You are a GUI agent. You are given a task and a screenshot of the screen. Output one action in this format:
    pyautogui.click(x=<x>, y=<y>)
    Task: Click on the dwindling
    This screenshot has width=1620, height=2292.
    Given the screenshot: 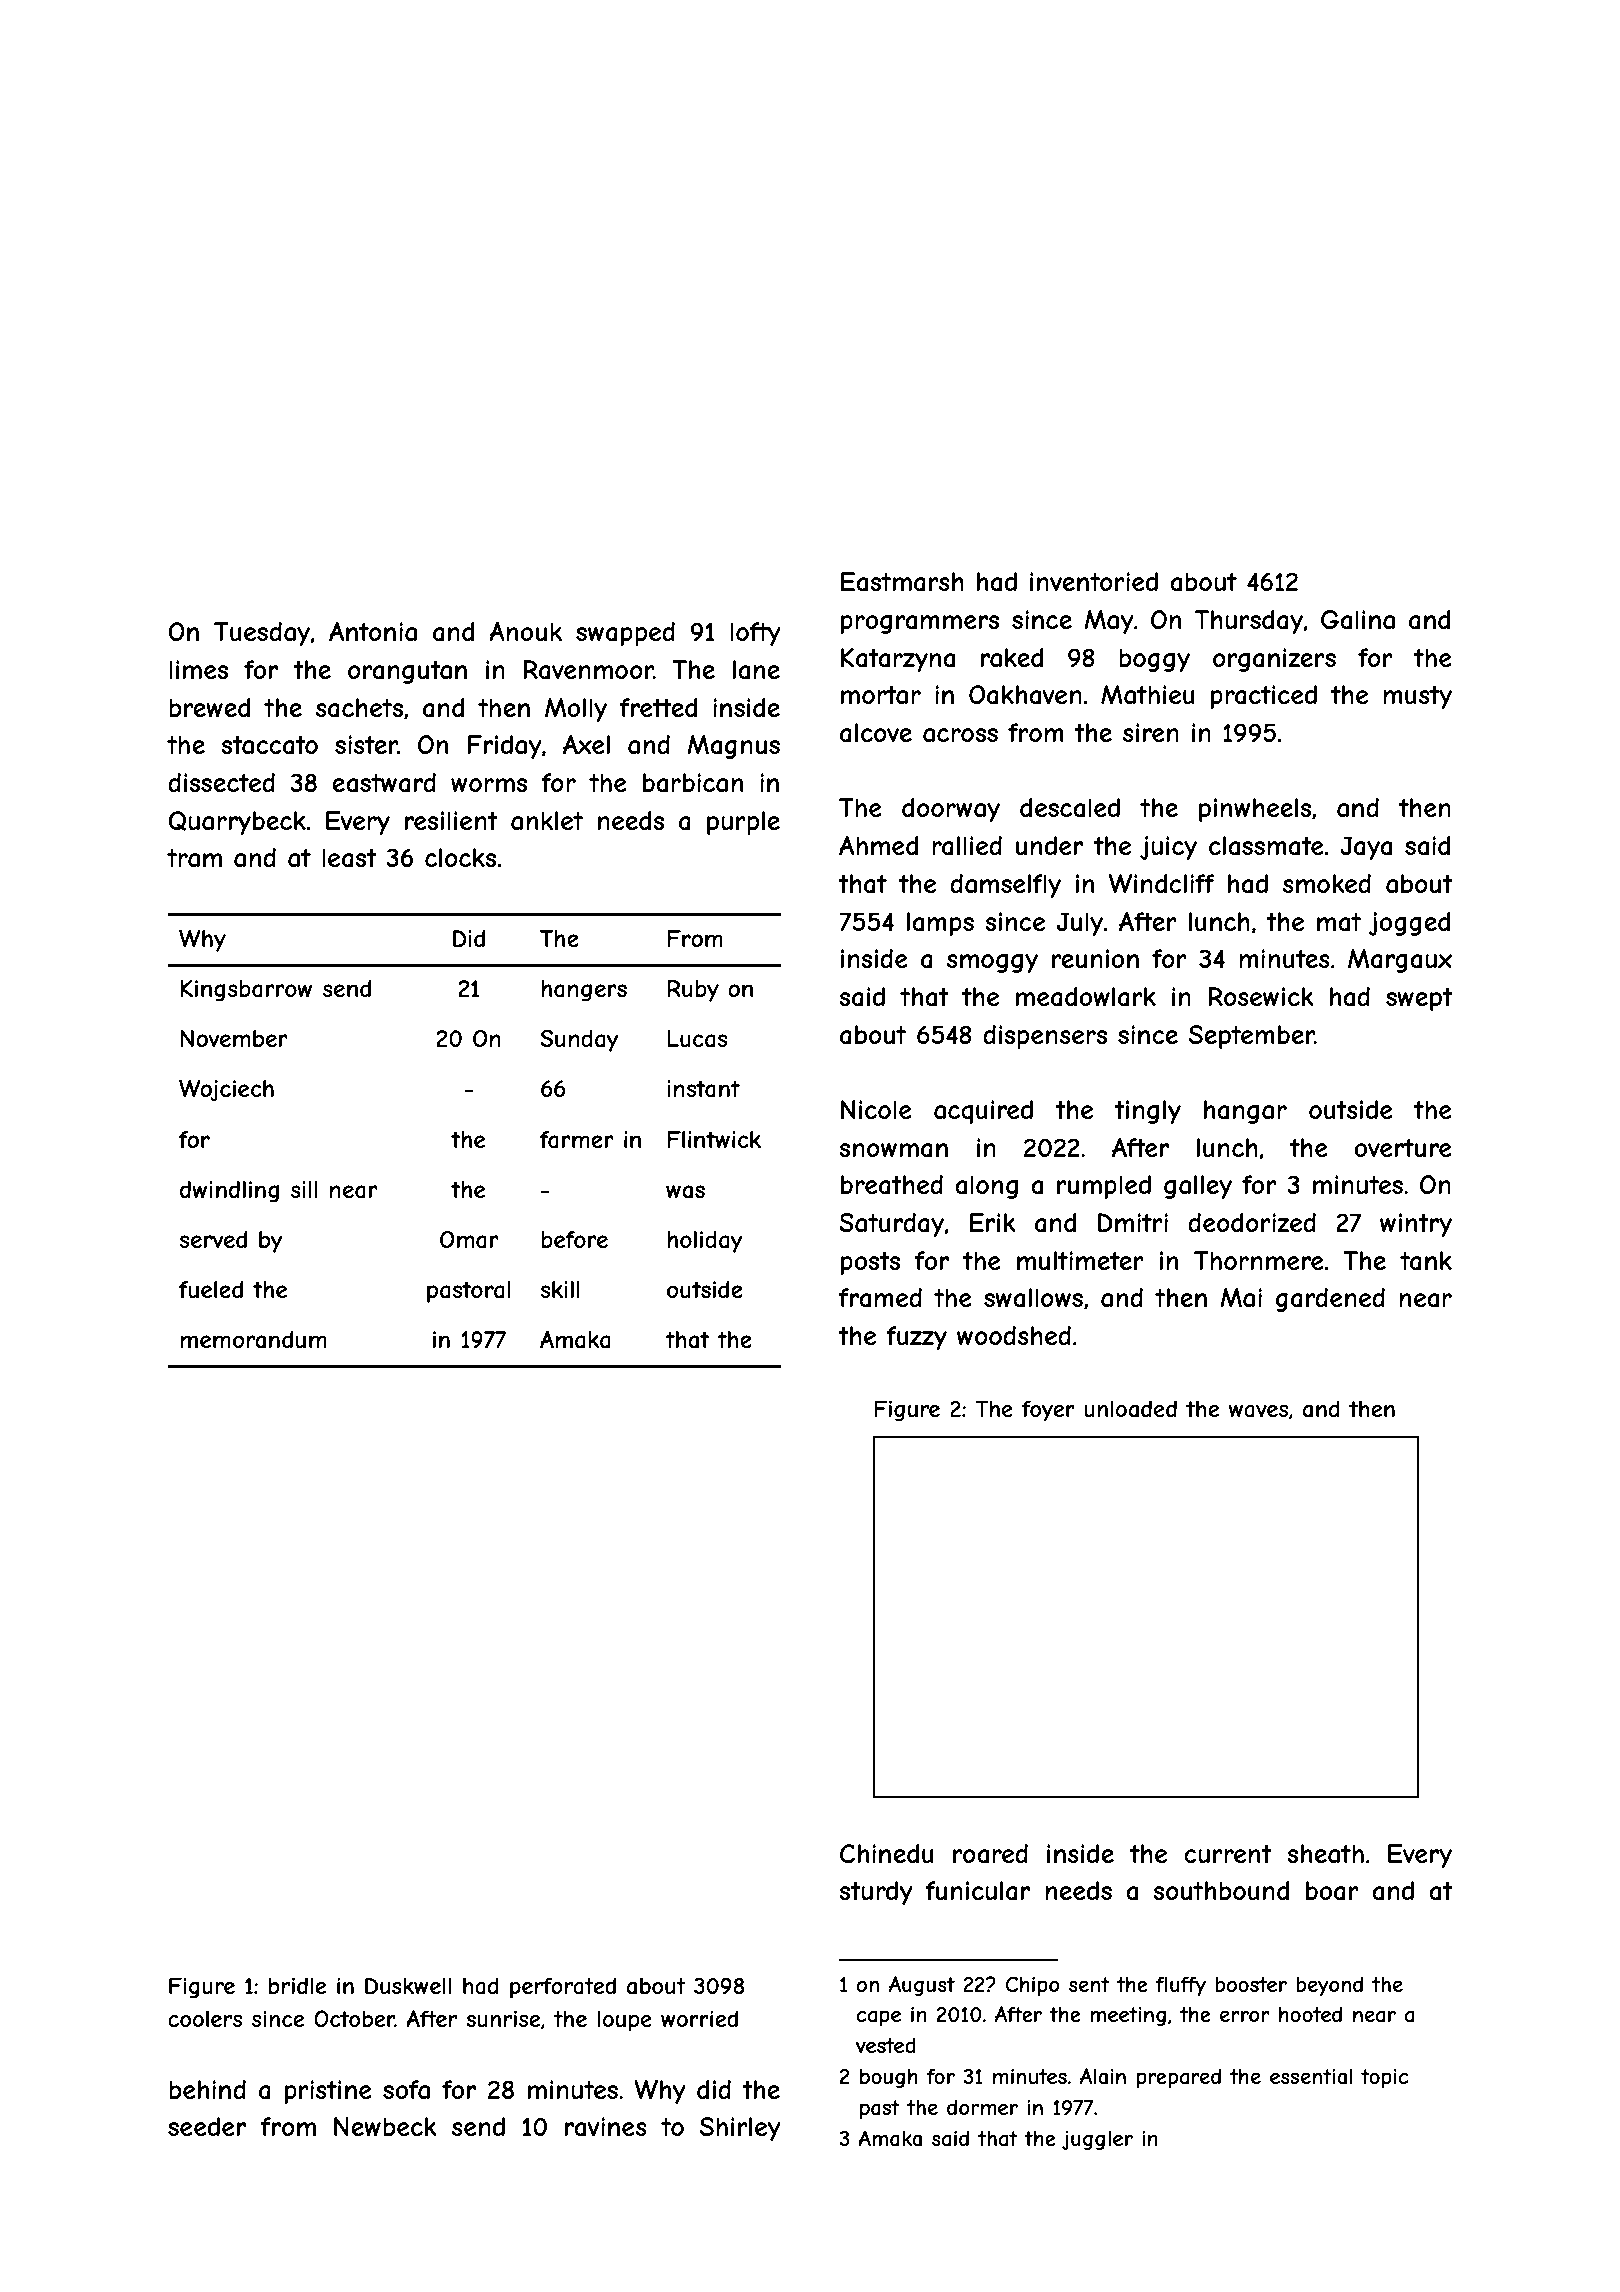 What is the action you would take?
    pyautogui.click(x=229, y=1192)
